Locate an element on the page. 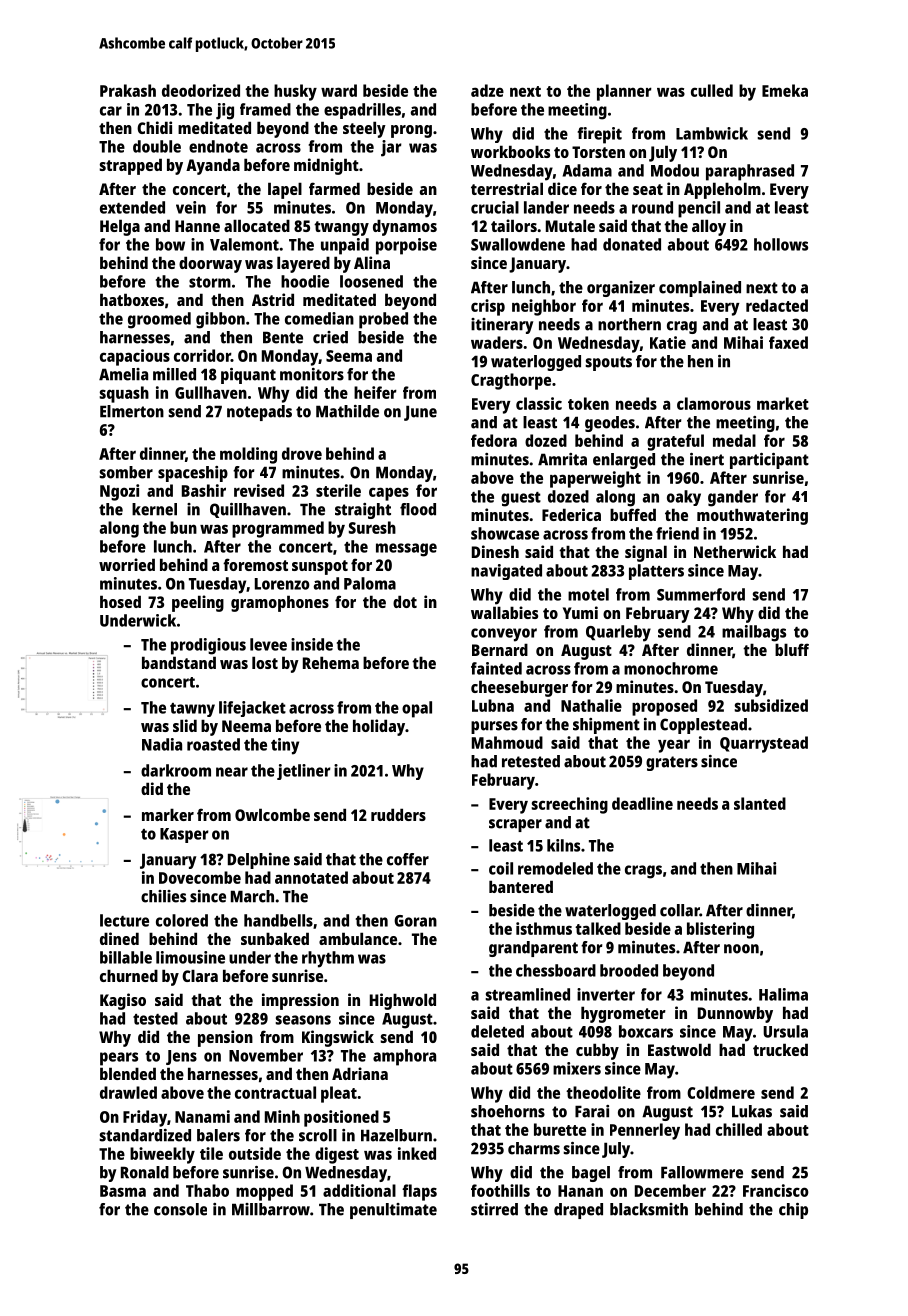  Lubna is located at coordinates (493, 705).
